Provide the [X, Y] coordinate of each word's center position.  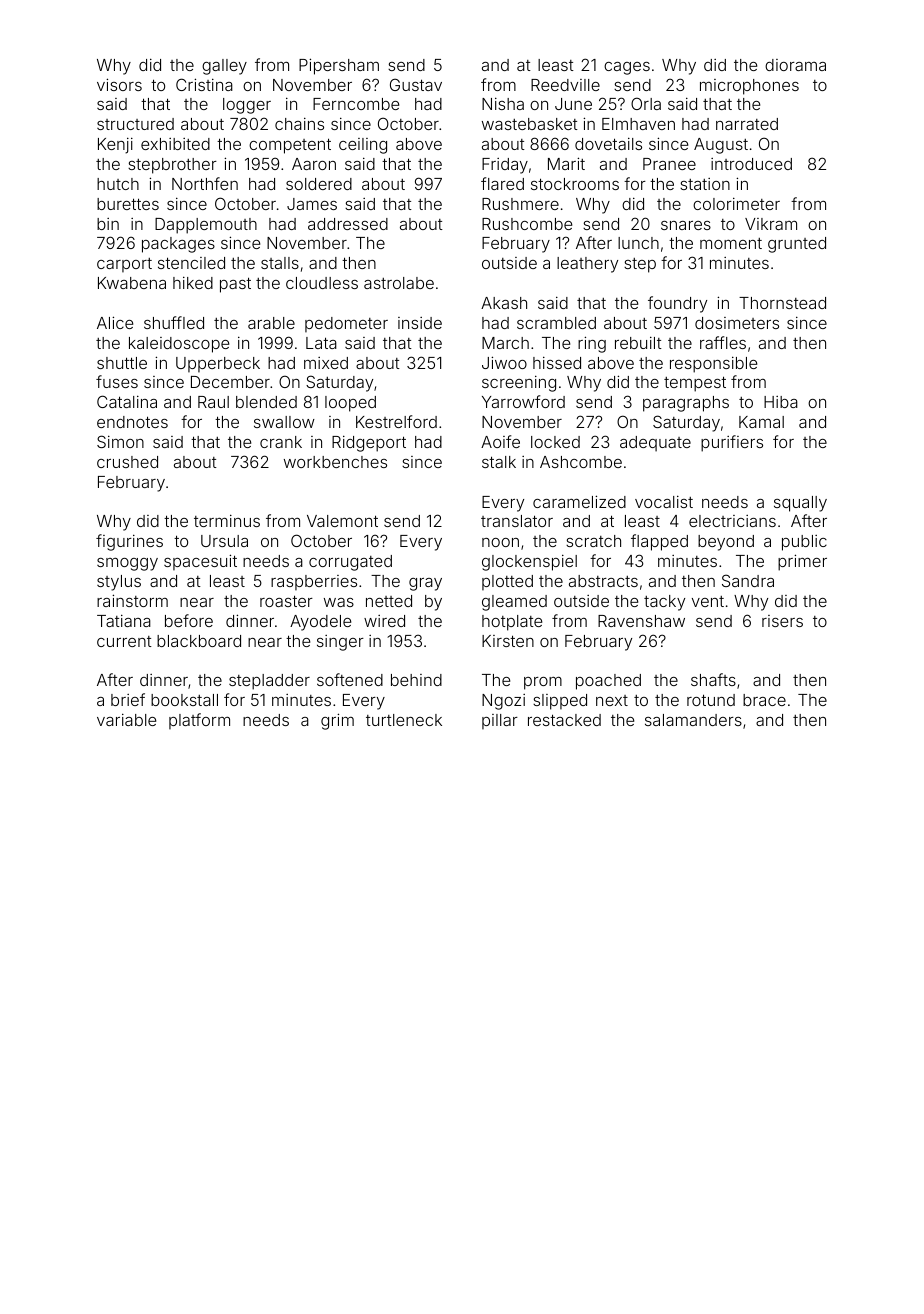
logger [247, 106]
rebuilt [638, 343]
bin [108, 224]
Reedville [565, 85]
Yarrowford [523, 401]
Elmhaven [638, 124]
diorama [795, 65]
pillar [500, 721]
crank [281, 442]
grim [337, 721]
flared [502, 183]
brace [764, 700]
